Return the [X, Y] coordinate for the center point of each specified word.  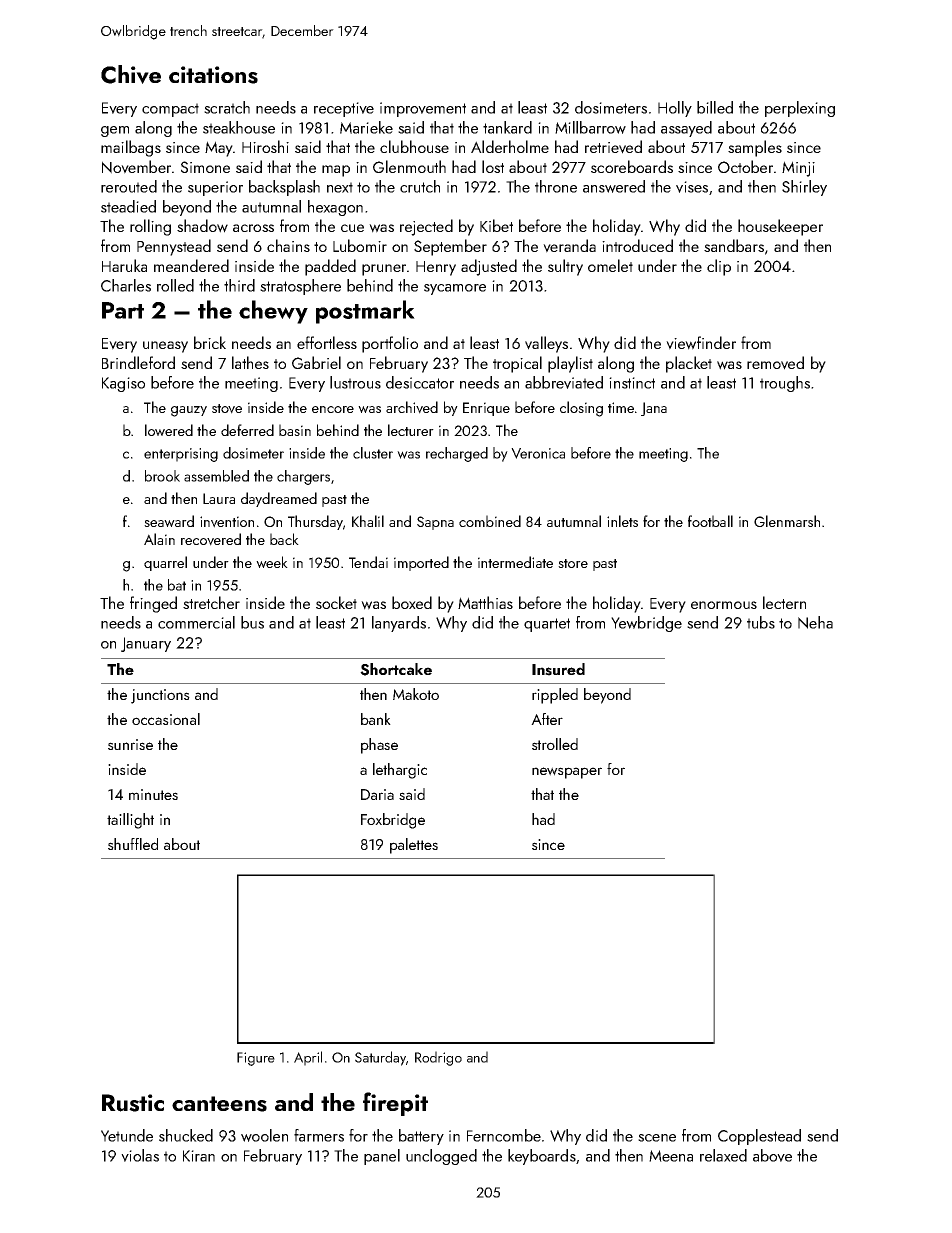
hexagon [335, 208]
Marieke [366, 127]
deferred [247, 430]
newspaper [567, 773]
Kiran [199, 1156]
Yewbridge [646, 624]
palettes [414, 846]
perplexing [800, 109]
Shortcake [396, 669]
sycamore [455, 289]
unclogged [441, 1157]
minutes [153, 794]
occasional [166, 719]
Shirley [804, 188]
